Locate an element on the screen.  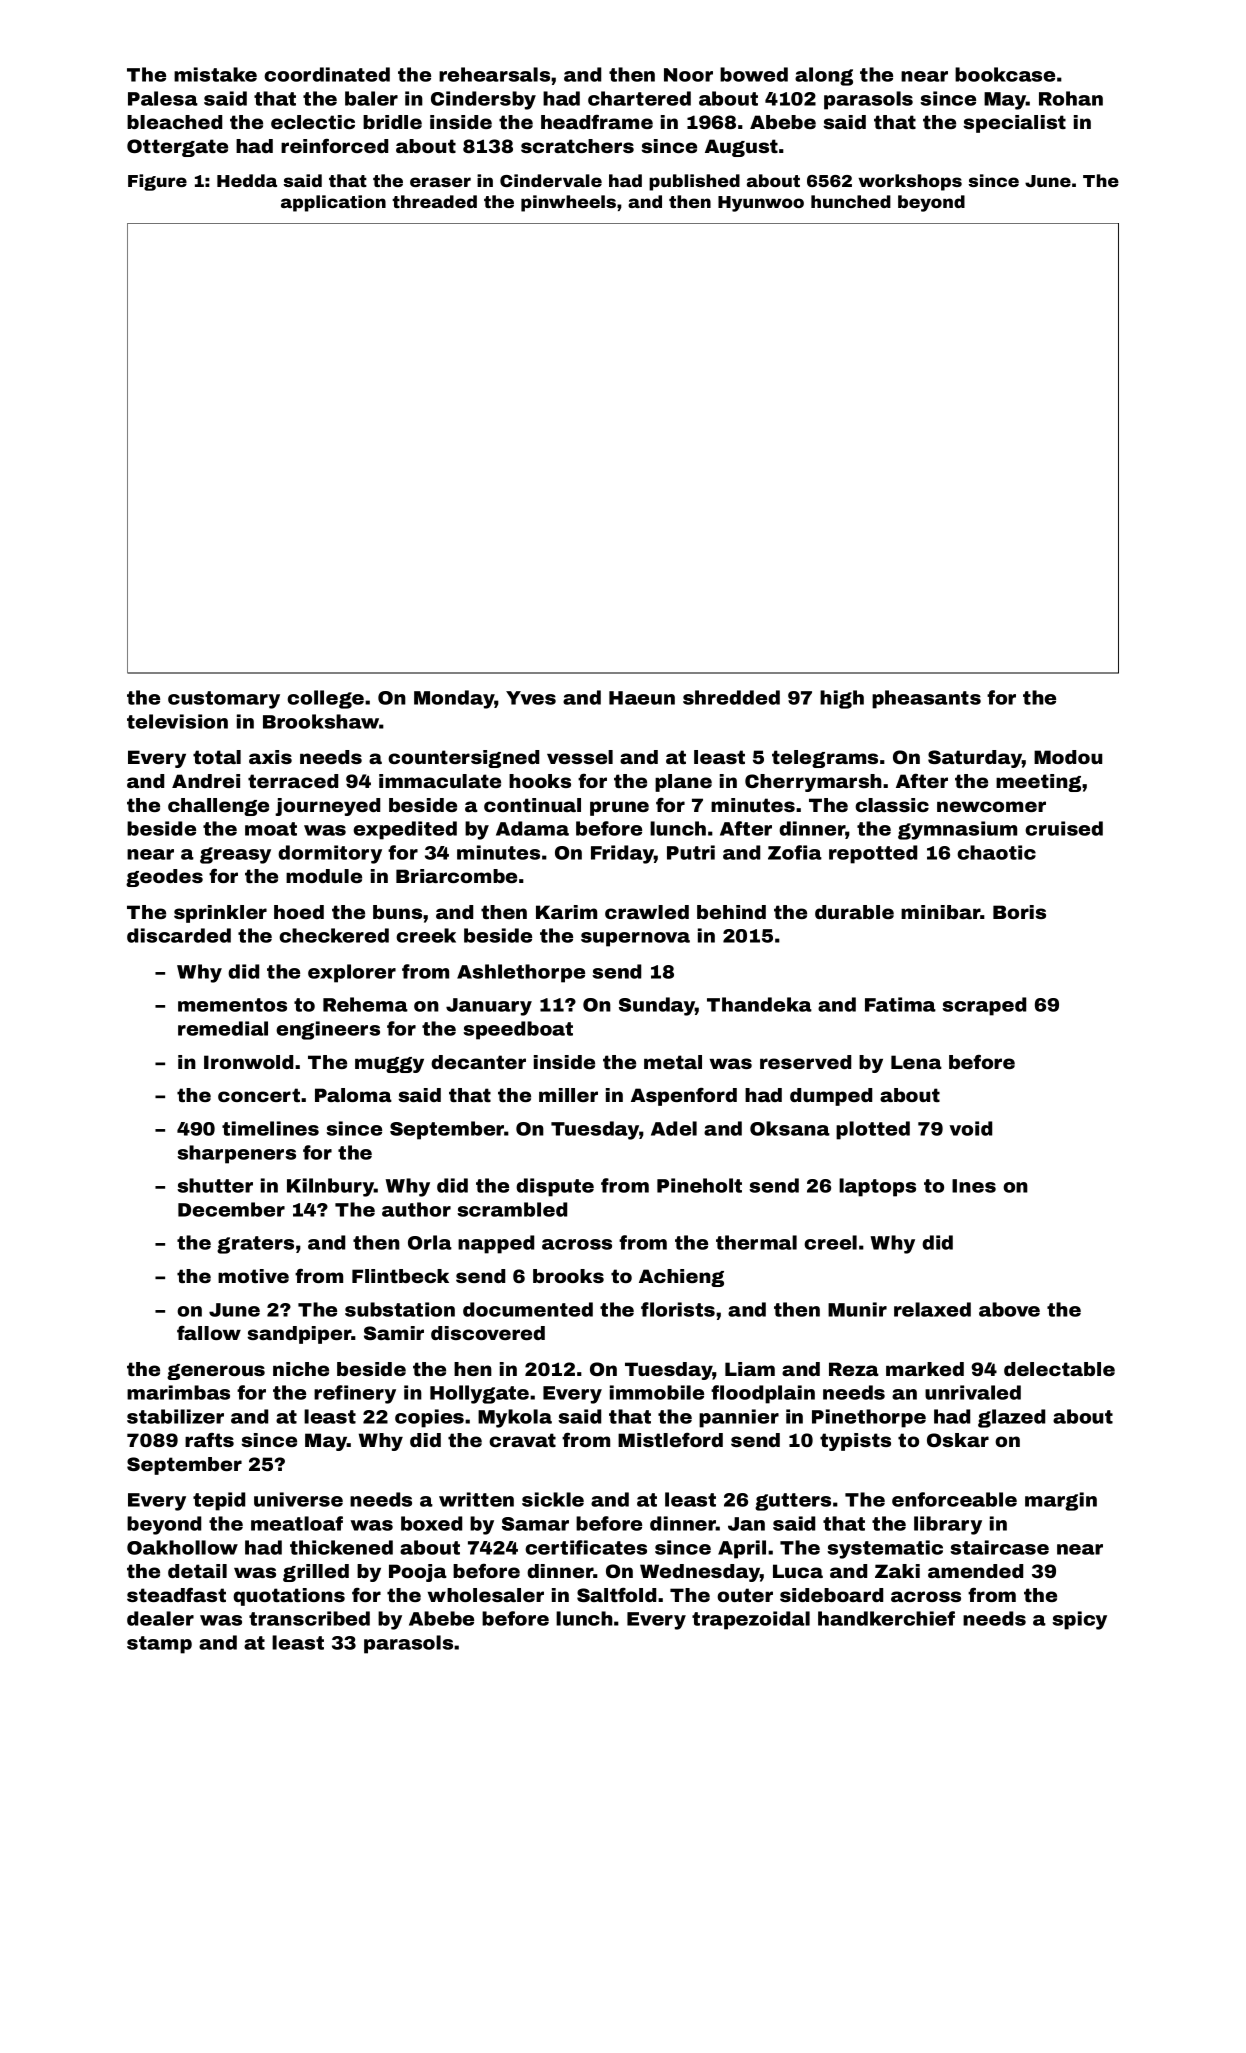
spicy is located at coordinates (1079, 1620).
